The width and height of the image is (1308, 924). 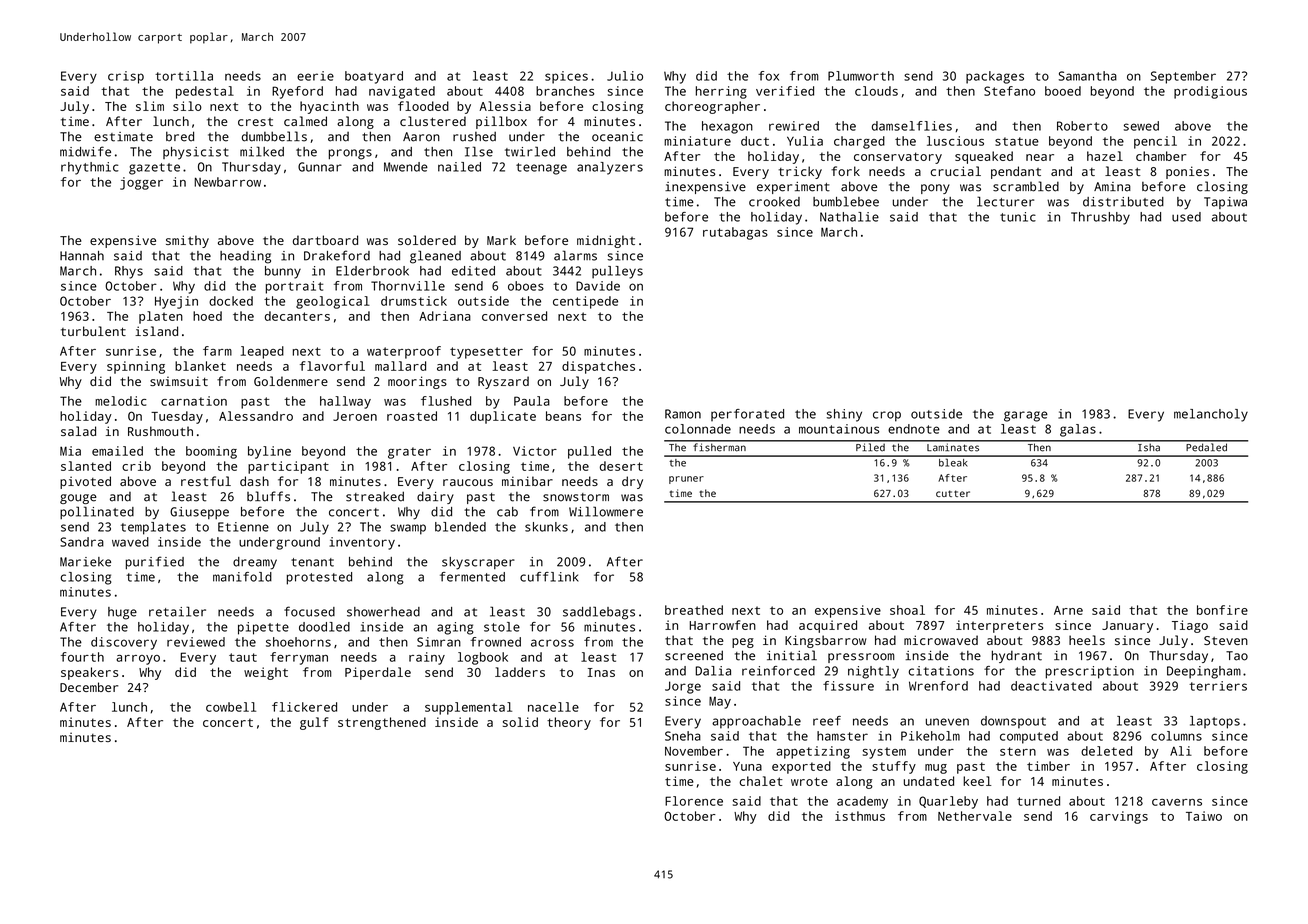 What do you see at coordinates (625, 76) in the image?
I see `Julio` at bounding box center [625, 76].
